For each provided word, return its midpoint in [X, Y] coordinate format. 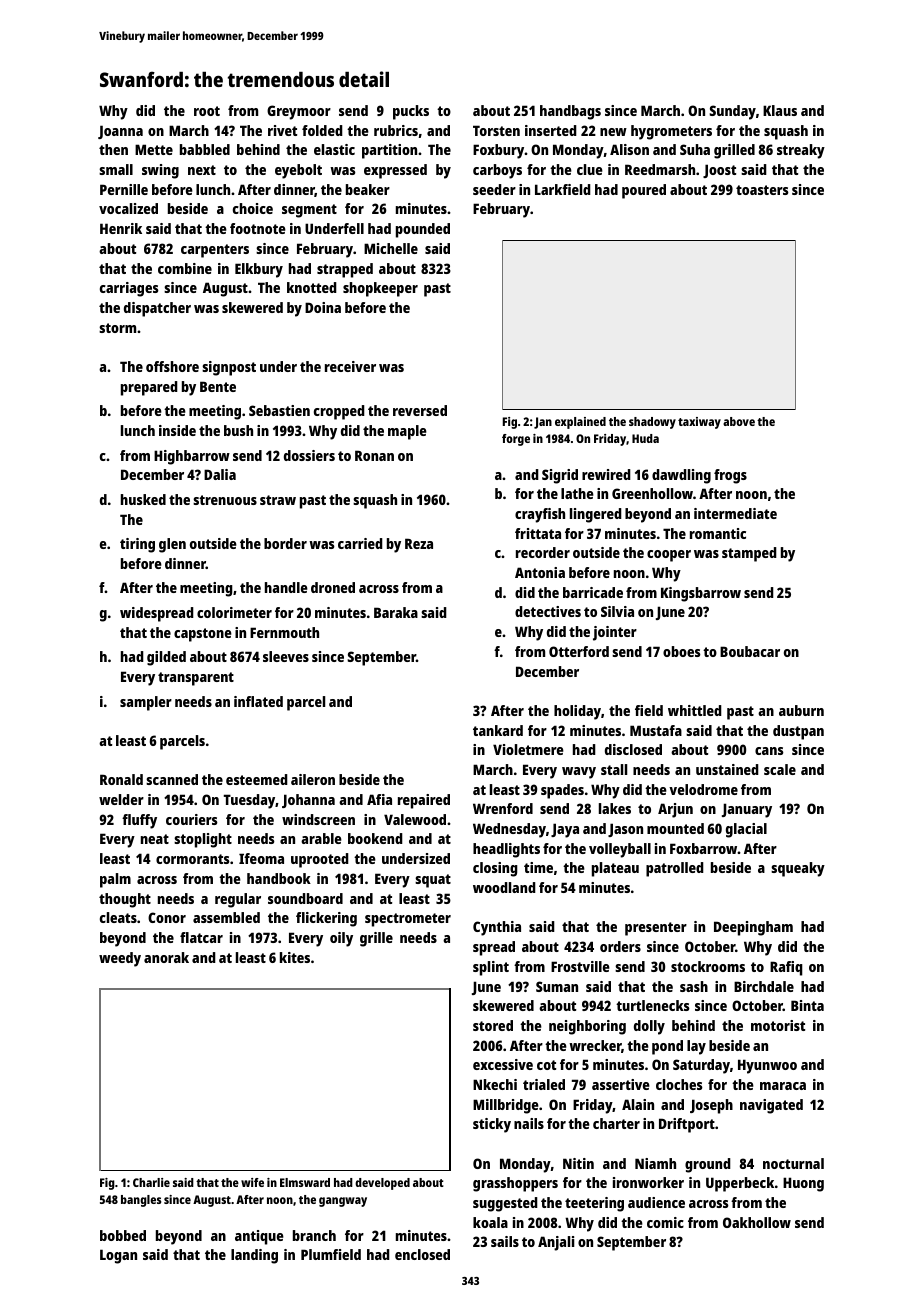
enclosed [422, 1254]
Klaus [780, 110]
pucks [411, 112]
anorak [166, 957]
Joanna [120, 132]
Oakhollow [757, 1222]
